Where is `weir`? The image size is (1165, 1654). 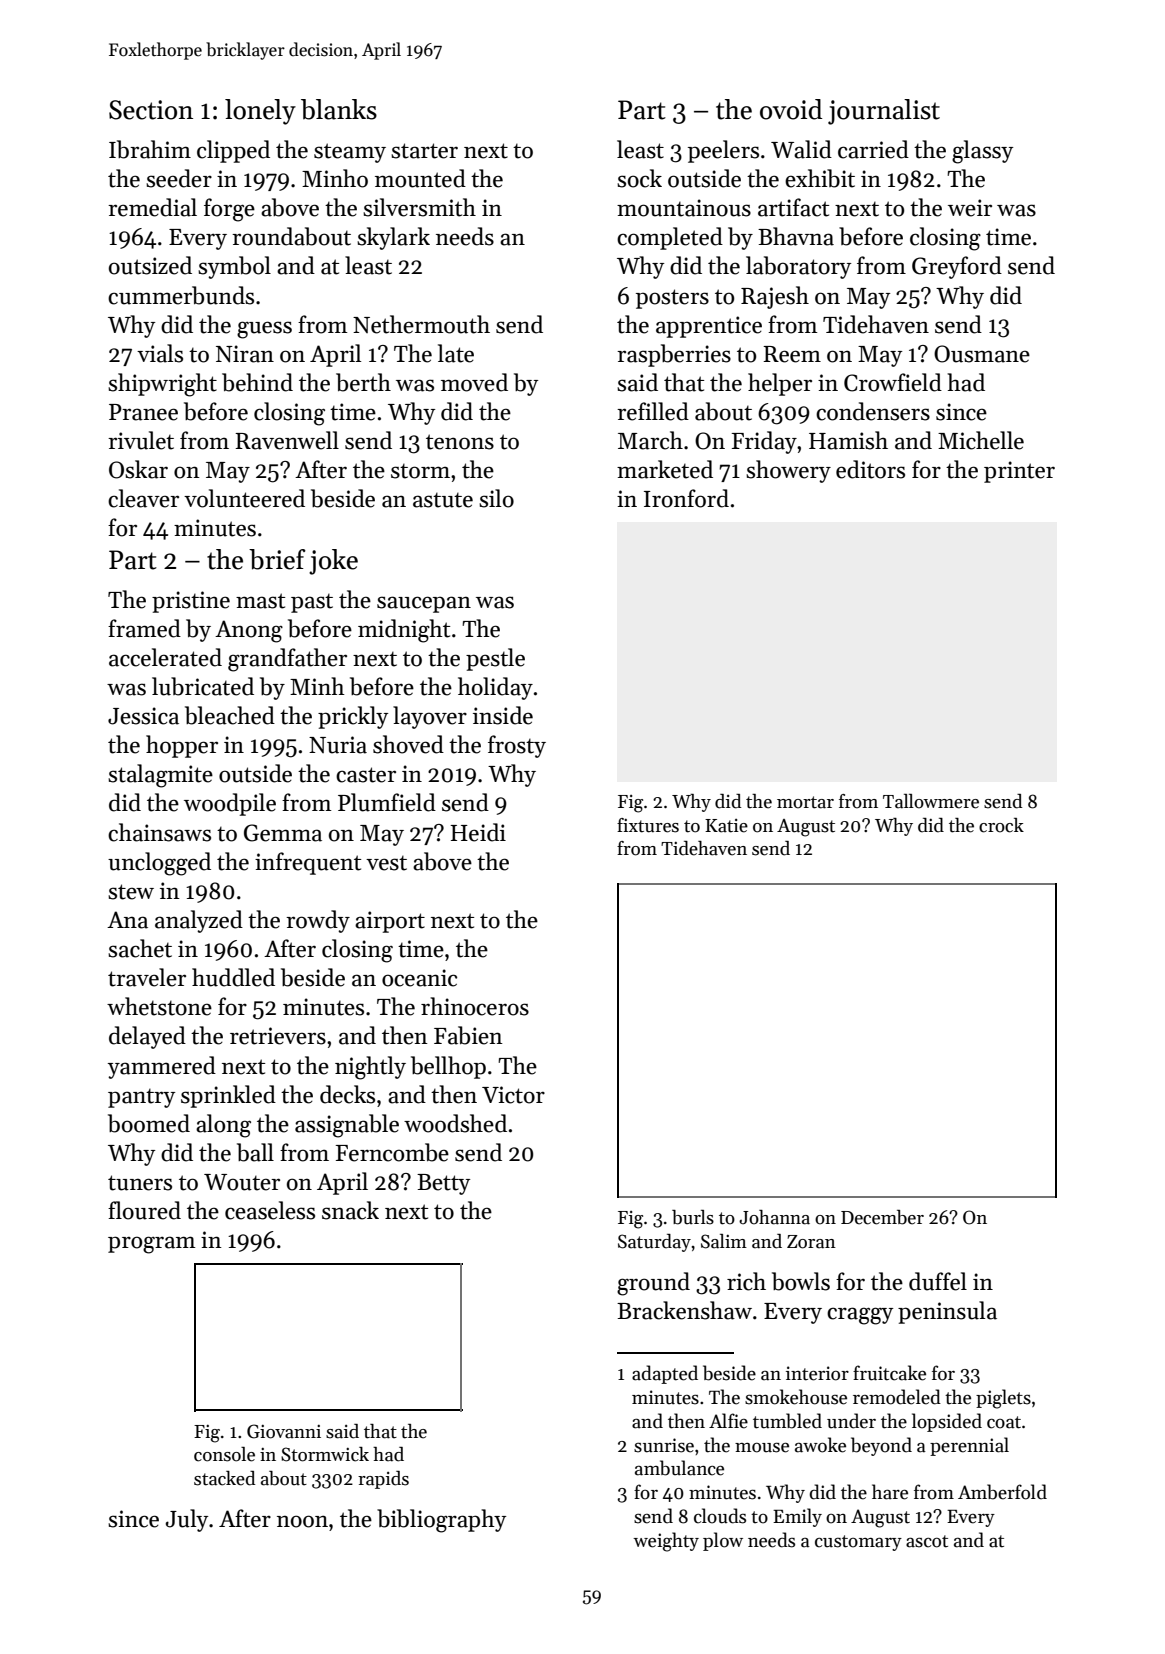 weir is located at coordinates (970, 208).
